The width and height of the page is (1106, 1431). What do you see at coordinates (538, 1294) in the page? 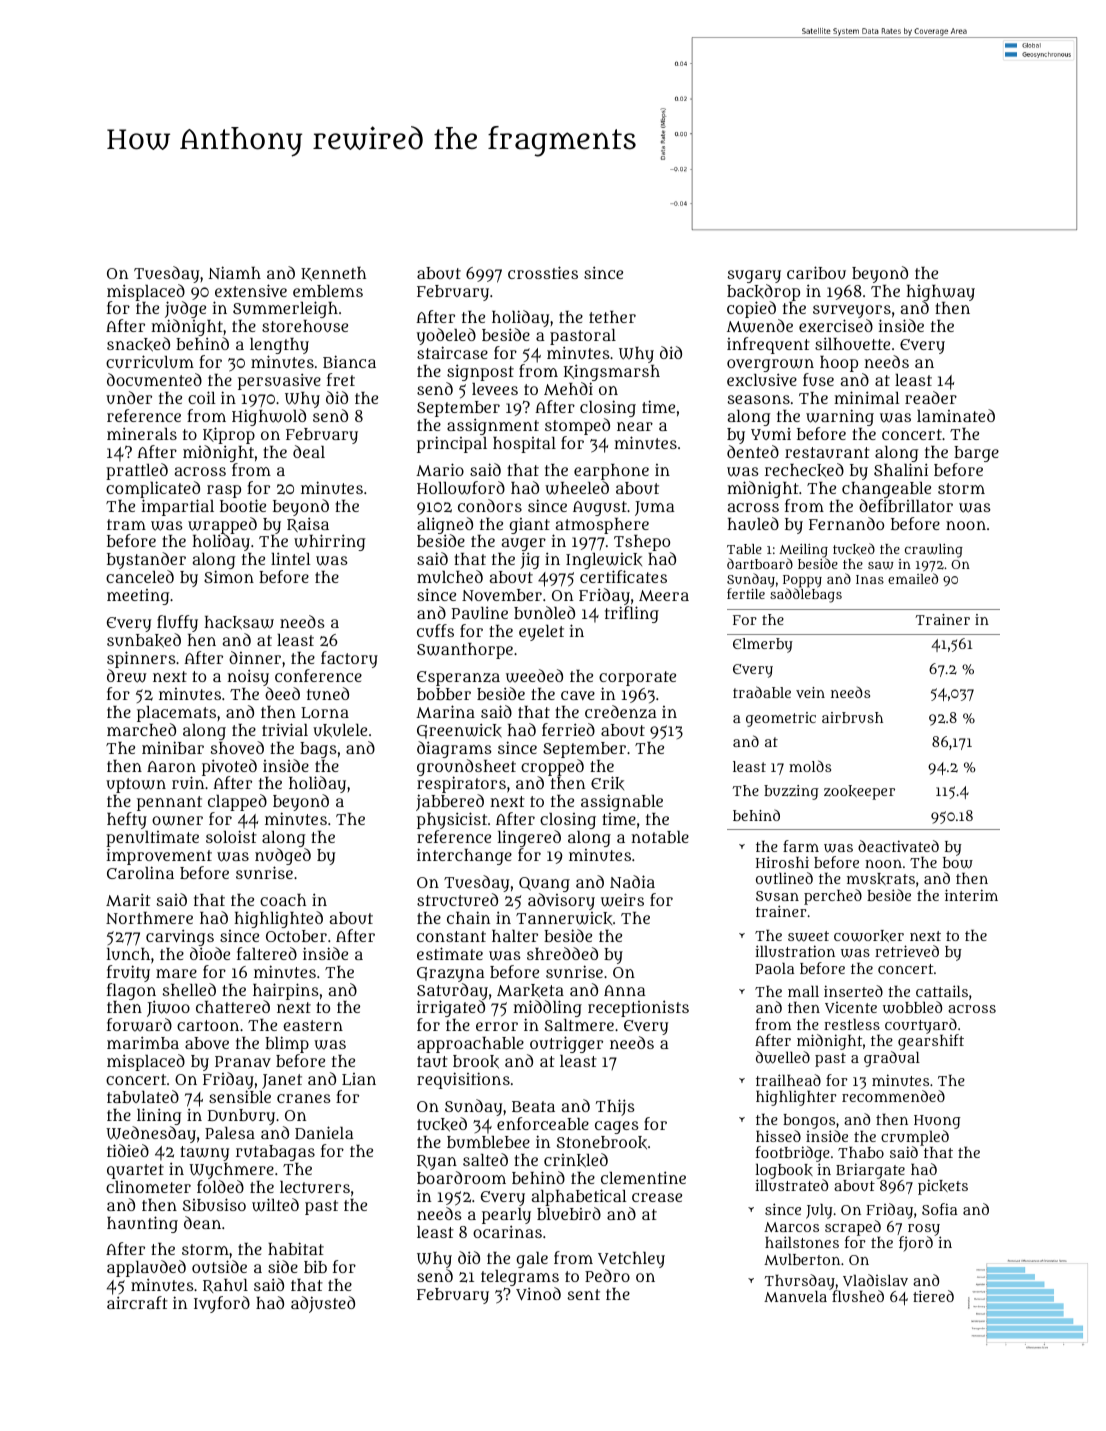
I see `Vinod` at bounding box center [538, 1294].
